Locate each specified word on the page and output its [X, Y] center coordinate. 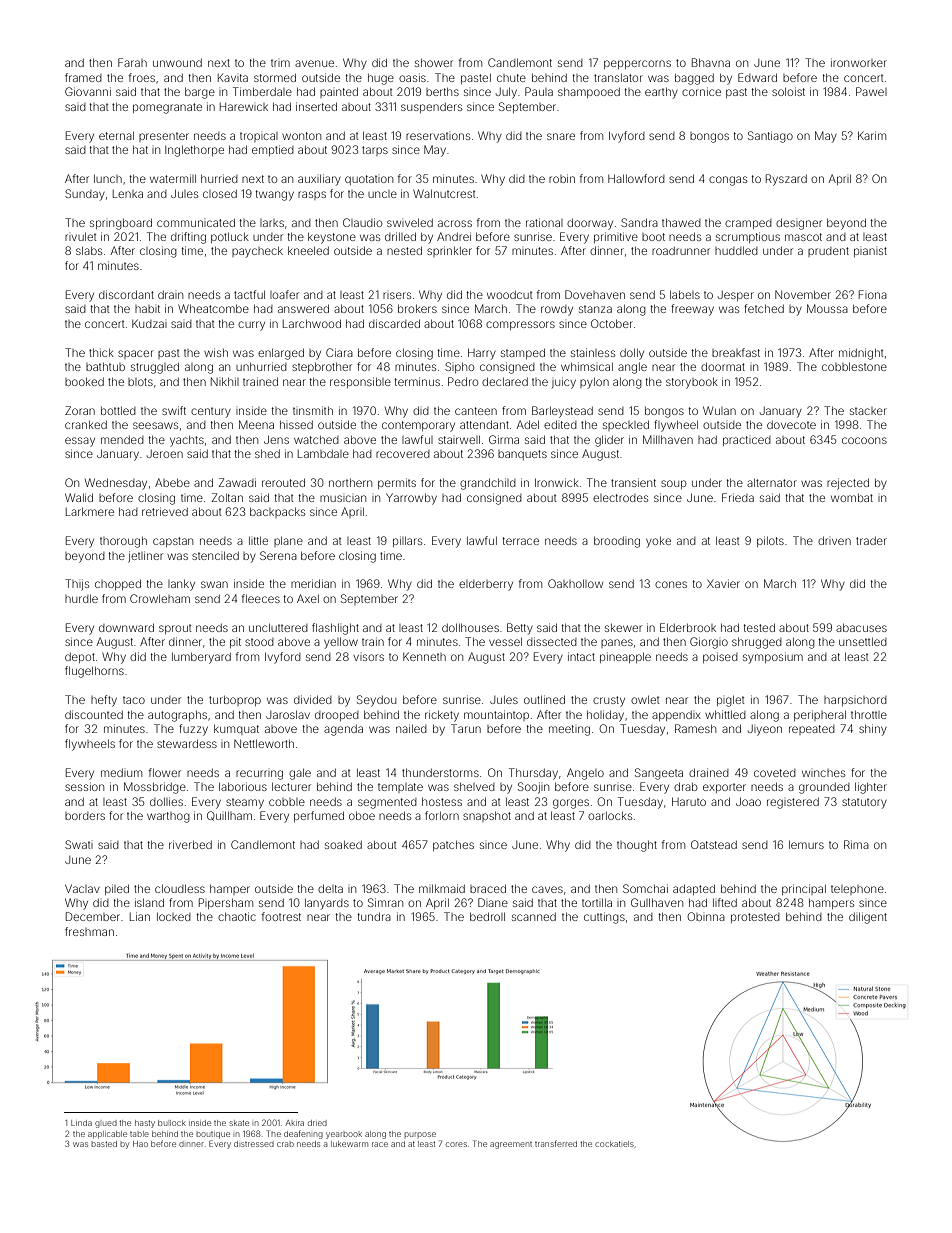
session [84, 786]
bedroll [487, 917]
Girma [504, 439]
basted [104, 1144]
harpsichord [855, 701]
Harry [482, 354]
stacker [868, 411]
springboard [121, 224]
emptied [273, 150]
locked [174, 917]
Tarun [466, 728]
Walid [79, 497]
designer [799, 224]
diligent [868, 918]
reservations [438, 136]
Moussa [827, 308]
